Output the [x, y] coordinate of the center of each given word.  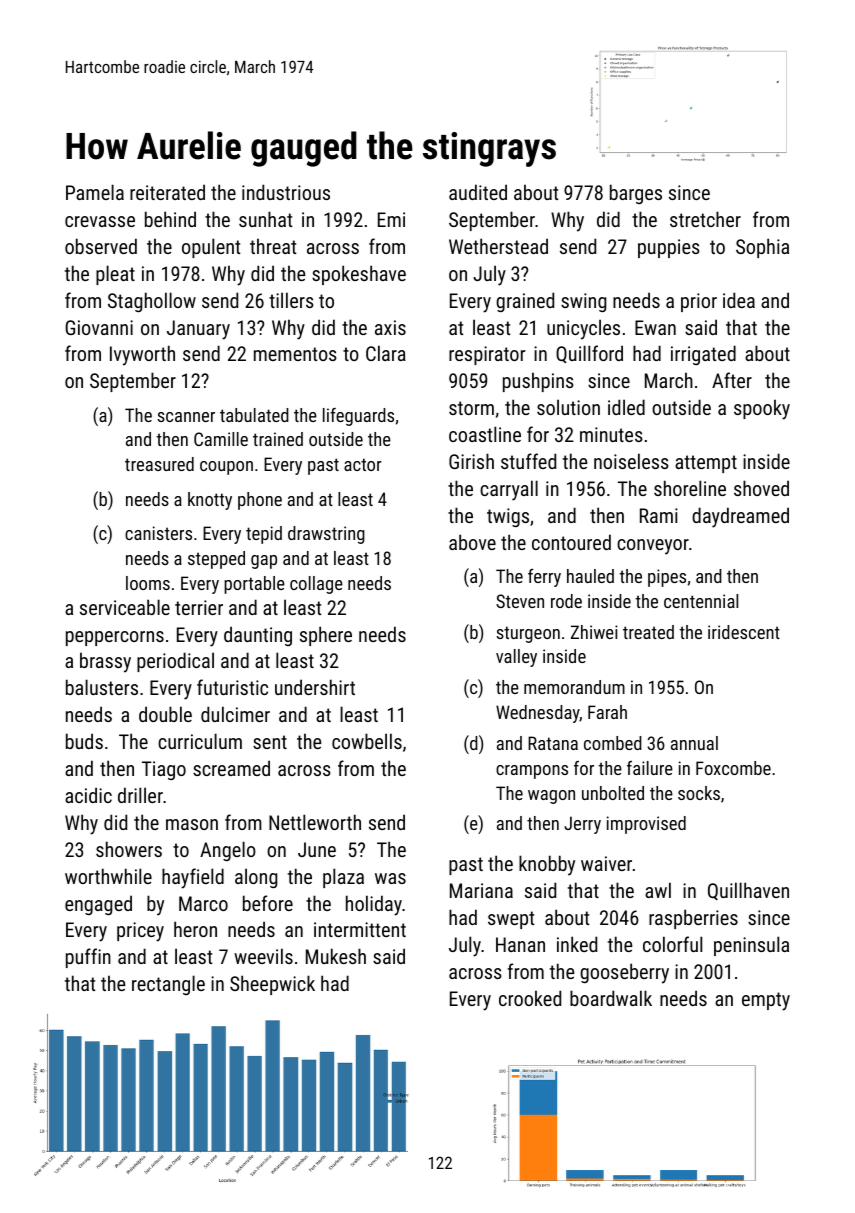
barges [636, 194]
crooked [530, 998]
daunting [258, 636]
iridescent [744, 632]
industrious [286, 192]
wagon [551, 797]
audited [478, 192]
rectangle [168, 985]
